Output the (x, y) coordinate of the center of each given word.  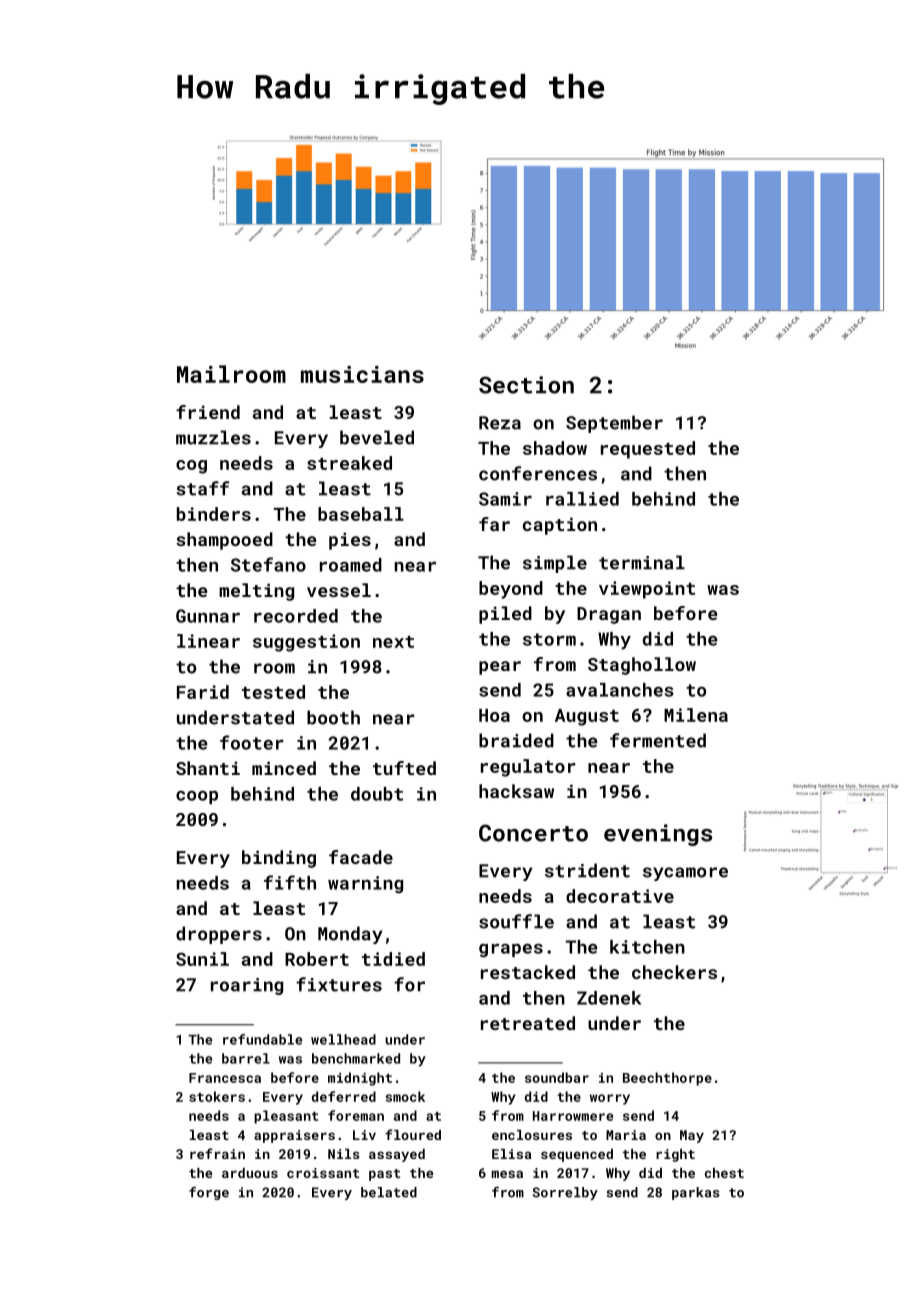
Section (526, 385)
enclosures (532, 1135)
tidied (393, 959)
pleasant (286, 1117)
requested (648, 450)
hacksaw (516, 791)
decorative (620, 896)
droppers (219, 935)
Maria (626, 1135)
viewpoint (647, 590)
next (393, 642)
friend (208, 412)
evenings (658, 835)
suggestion (306, 643)
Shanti (208, 768)
